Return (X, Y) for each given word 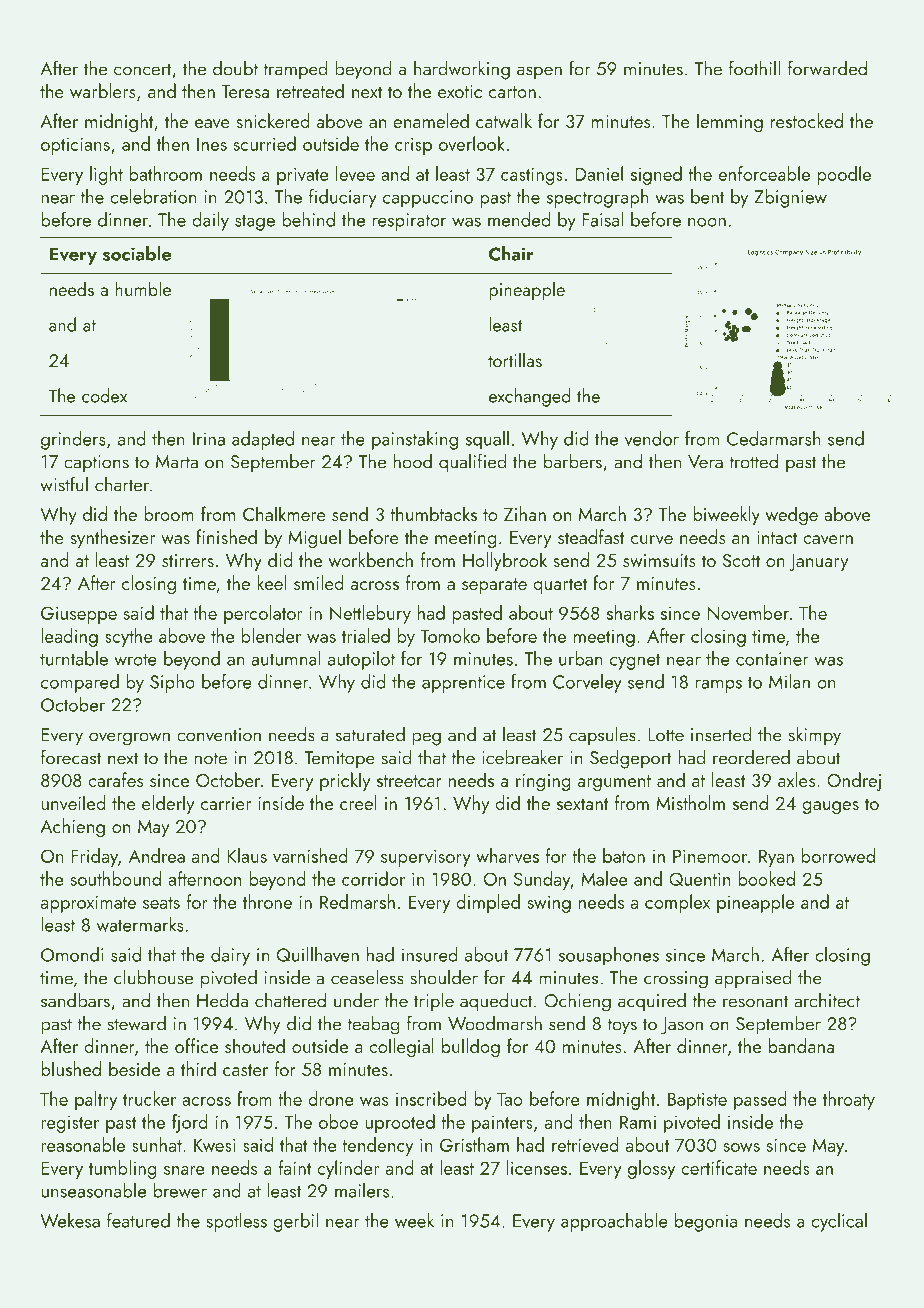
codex (104, 395)
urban (580, 658)
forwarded (827, 68)
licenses (537, 1167)
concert (143, 69)
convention (219, 735)
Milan (789, 681)
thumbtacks (433, 513)
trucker (149, 1098)
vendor (652, 438)
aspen (539, 73)
